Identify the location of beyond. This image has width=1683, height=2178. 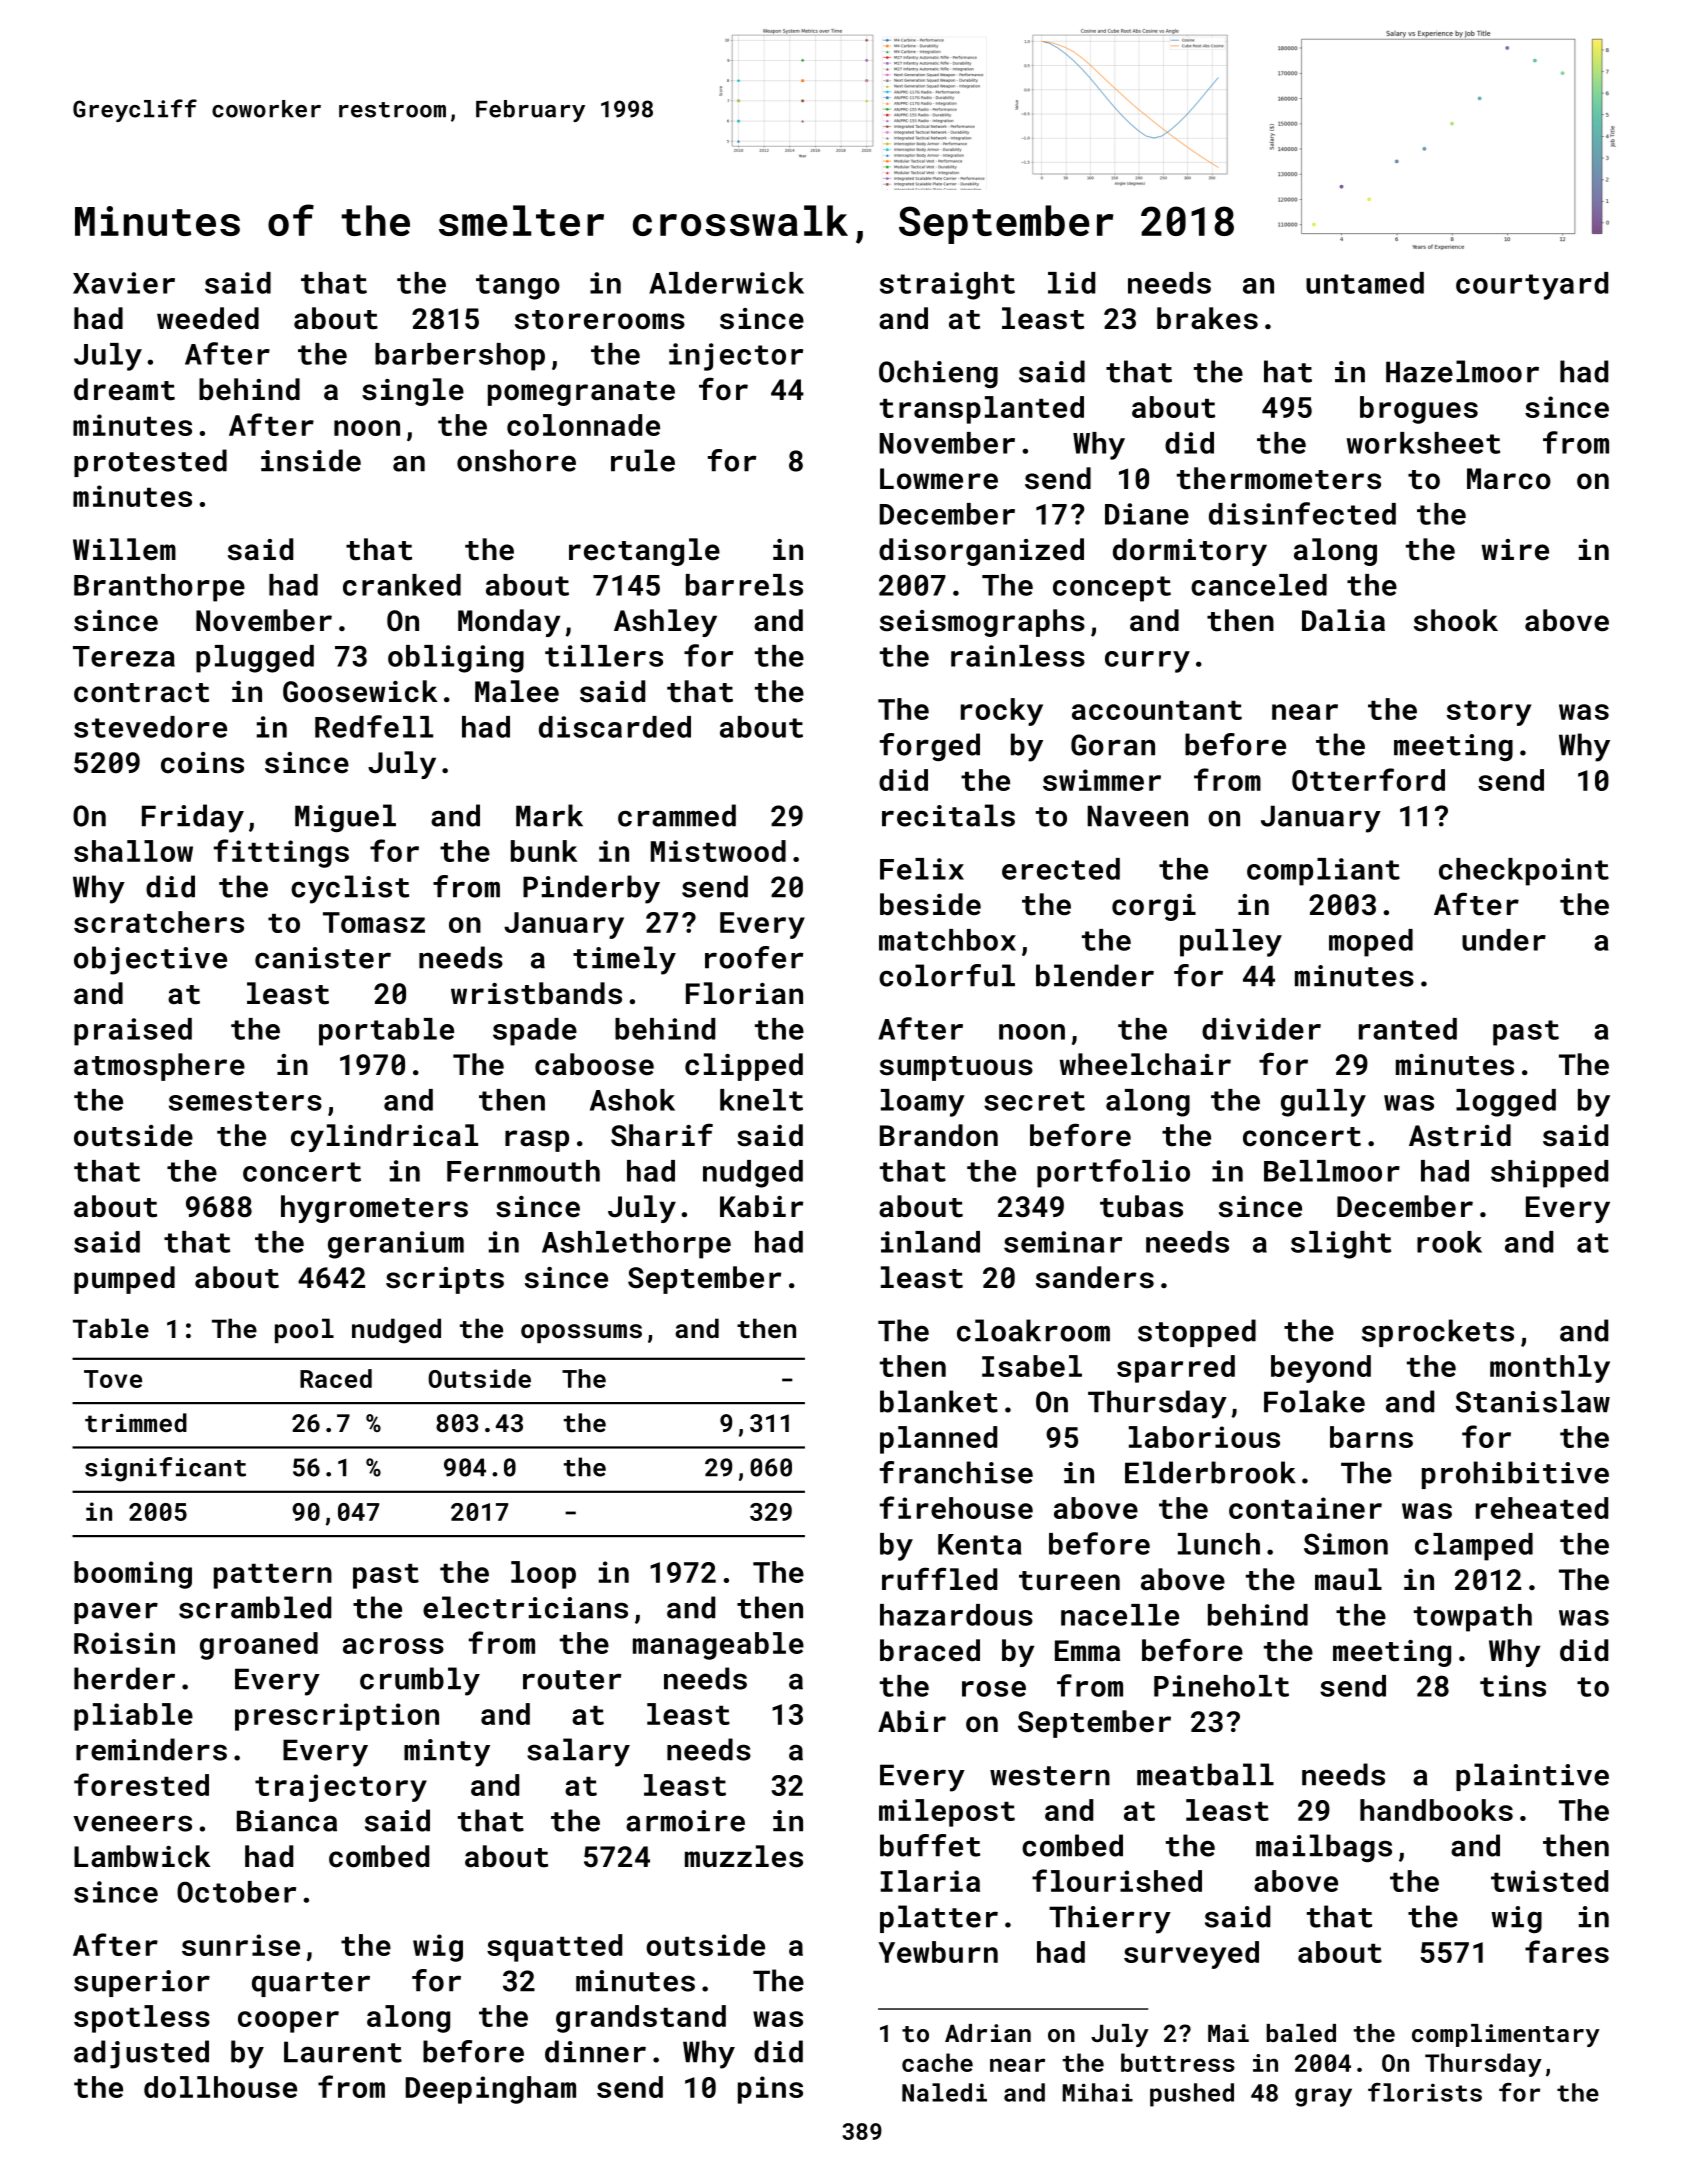
(1321, 1369).
